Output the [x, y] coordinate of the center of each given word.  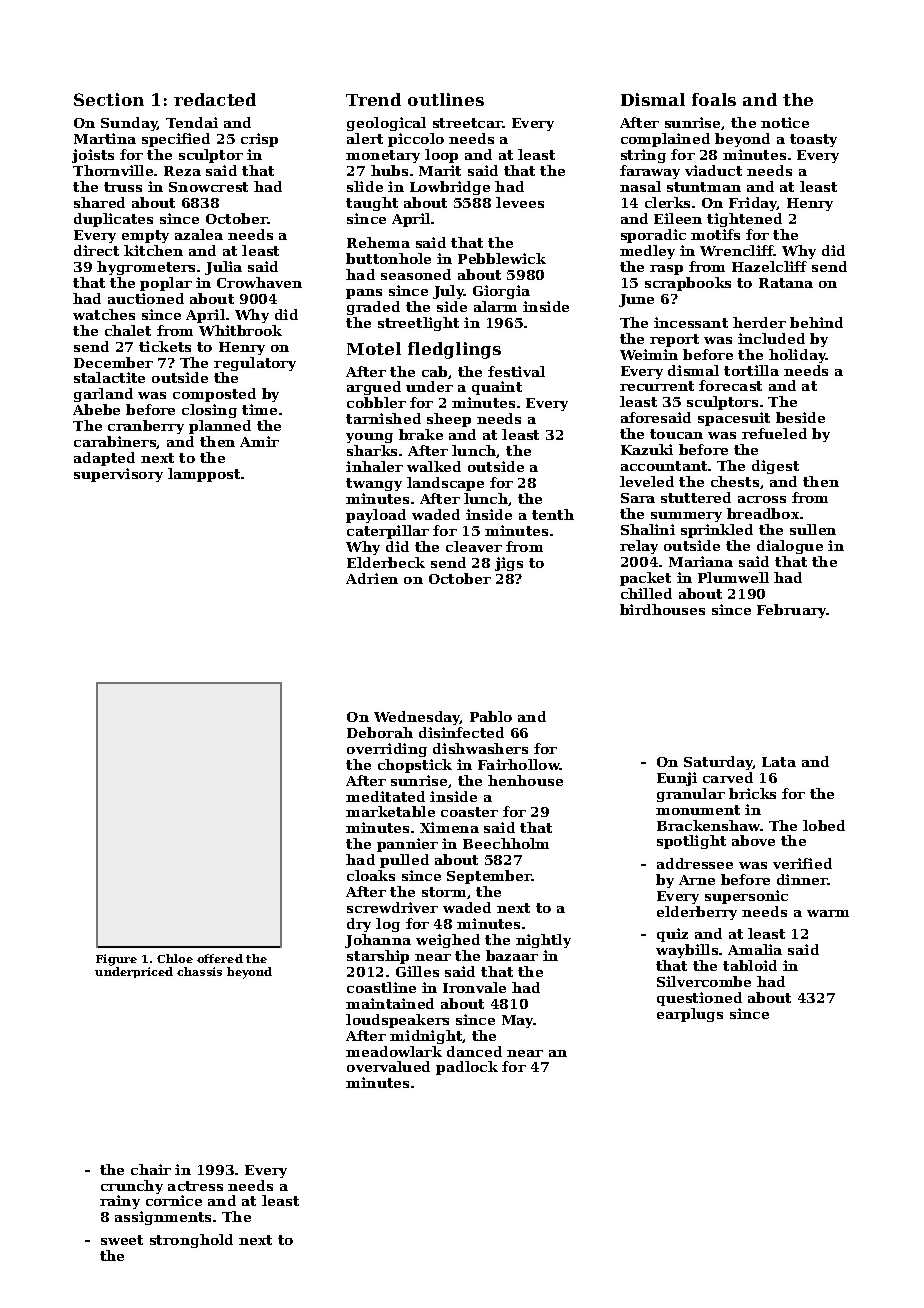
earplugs [690, 1015]
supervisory [118, 475]
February [792, 611]
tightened [744, 220]
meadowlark [394, 1051]
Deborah [380, 732]
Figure [116, 960]
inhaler [374, 466]
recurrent [657, 386]
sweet [122, 1240]
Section [109, 99]
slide [365, 186]
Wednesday [417, 718]
